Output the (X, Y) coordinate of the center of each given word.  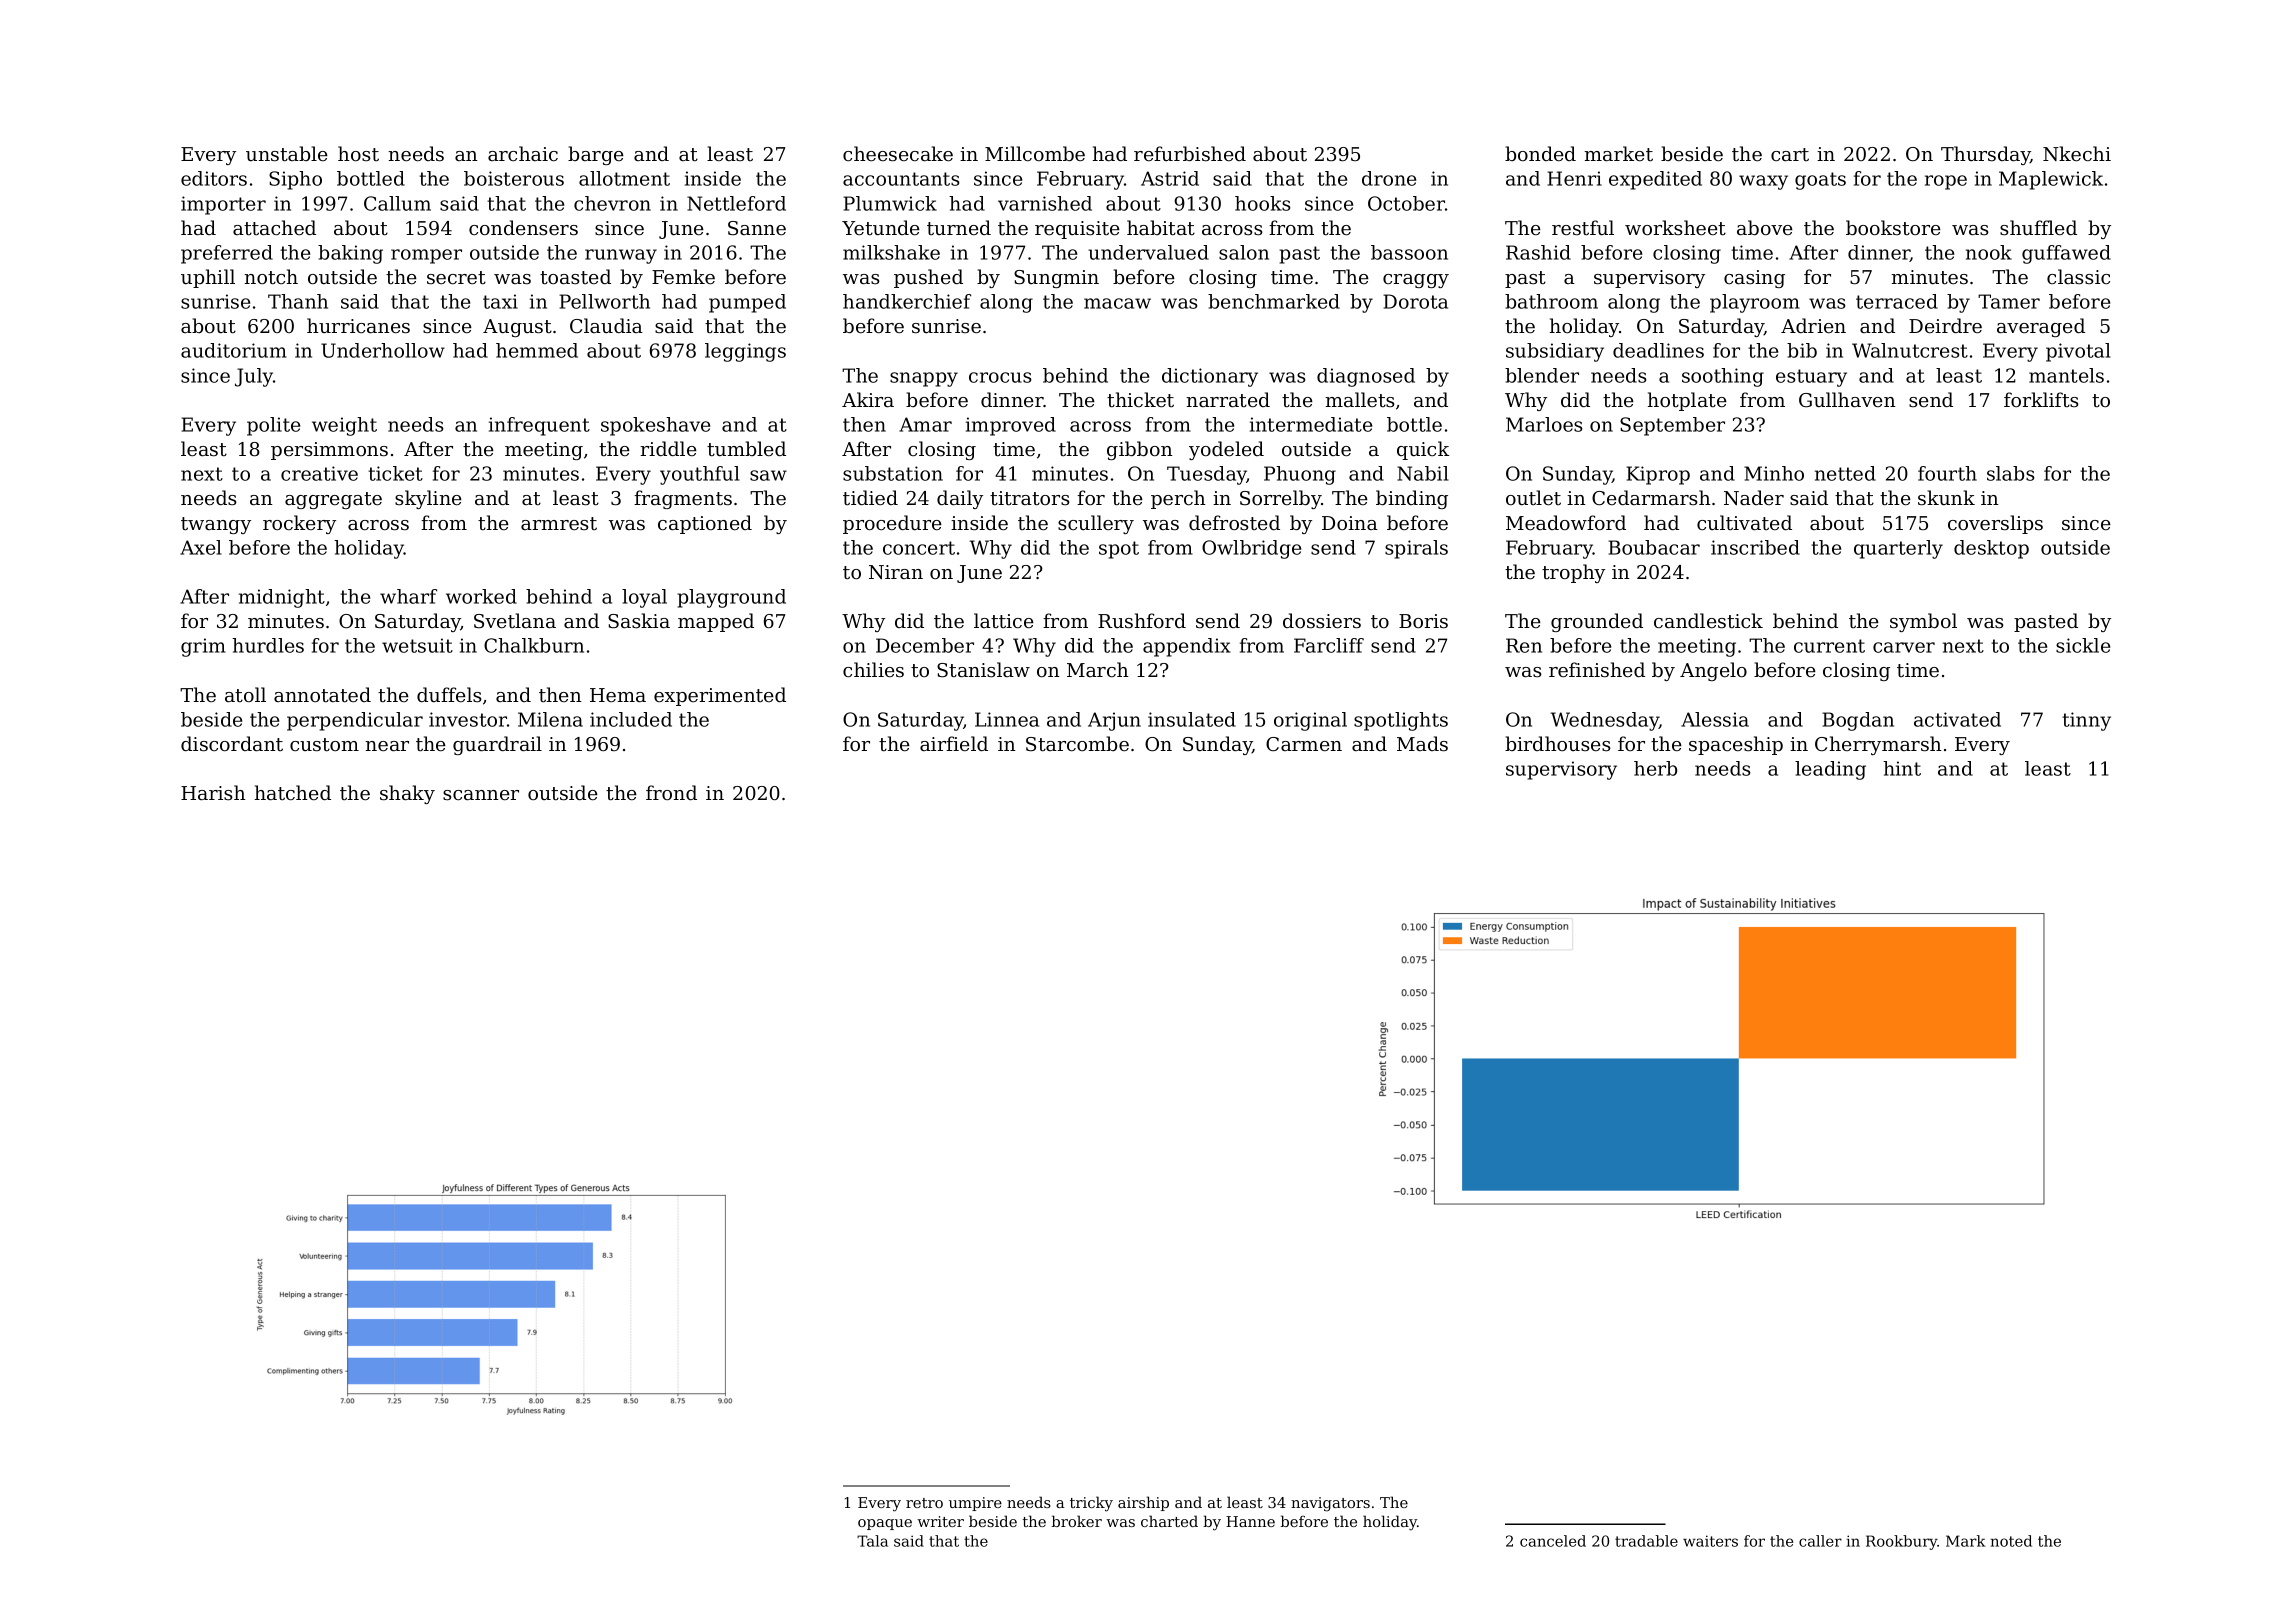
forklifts (2041, 400)
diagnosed (1366, 377)
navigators (1330, 1504)
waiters (1710, 1541)
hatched (293, 792)
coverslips (1995, 524)
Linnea (1007, 719)
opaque (885, 1524)
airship (1143, 1503)
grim (203, 647)
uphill (208, 278)
